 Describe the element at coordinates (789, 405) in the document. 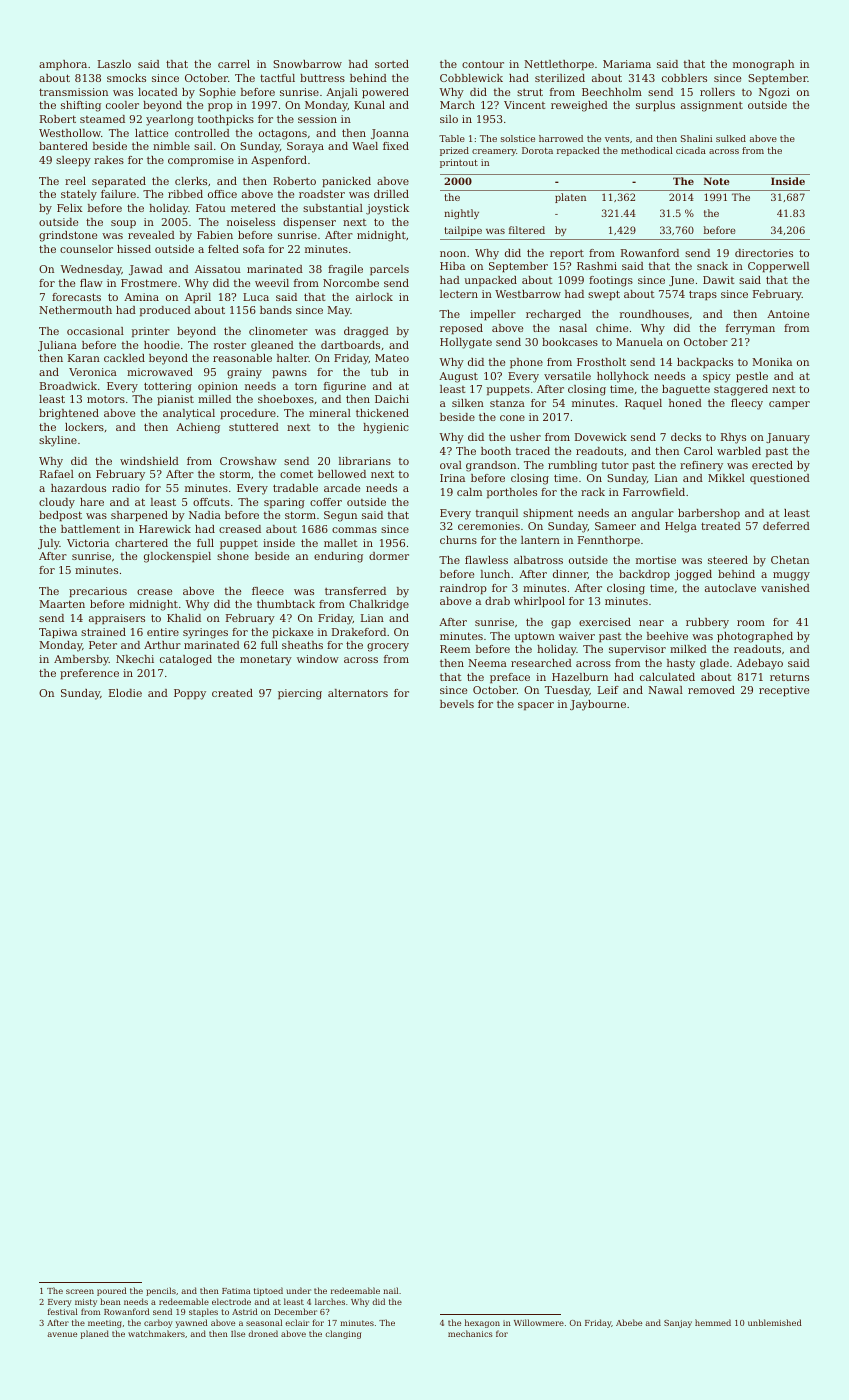

I see `camper` at that location.
